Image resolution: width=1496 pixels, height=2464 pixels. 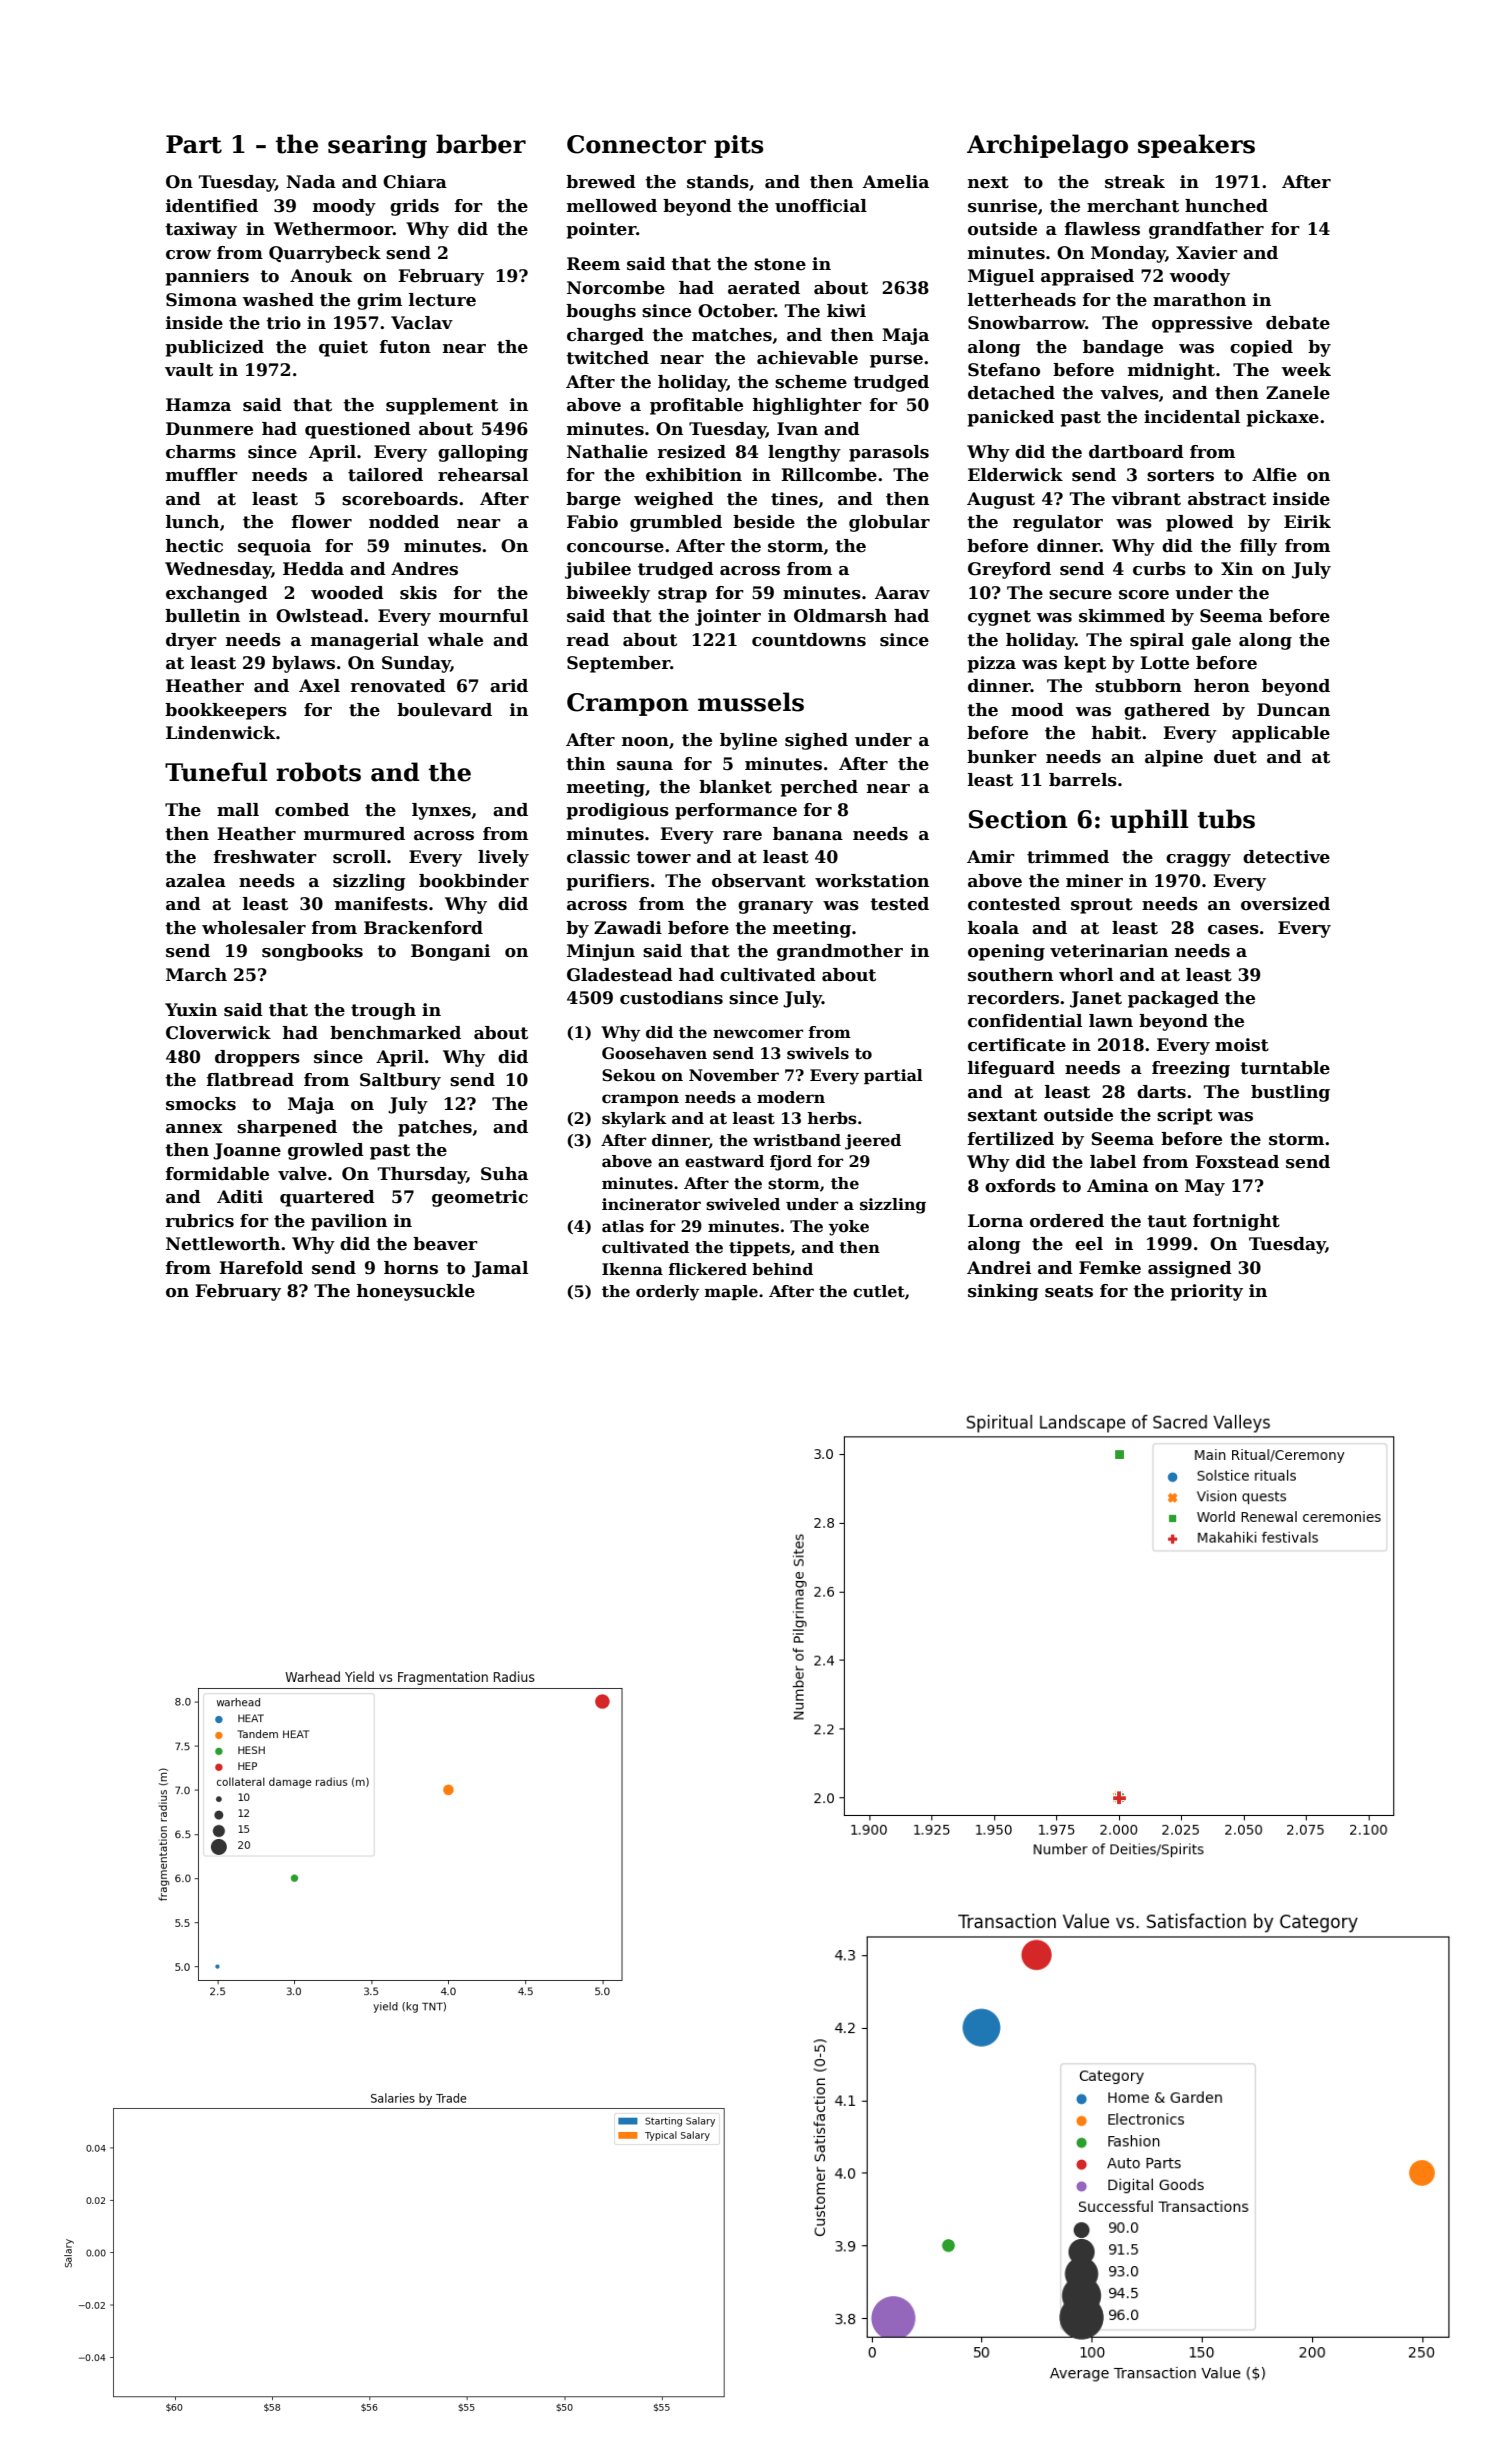 What do you see at coordinates (481, 144) in the screenshot?
I see `barber` at bounding box center [481, 144].
